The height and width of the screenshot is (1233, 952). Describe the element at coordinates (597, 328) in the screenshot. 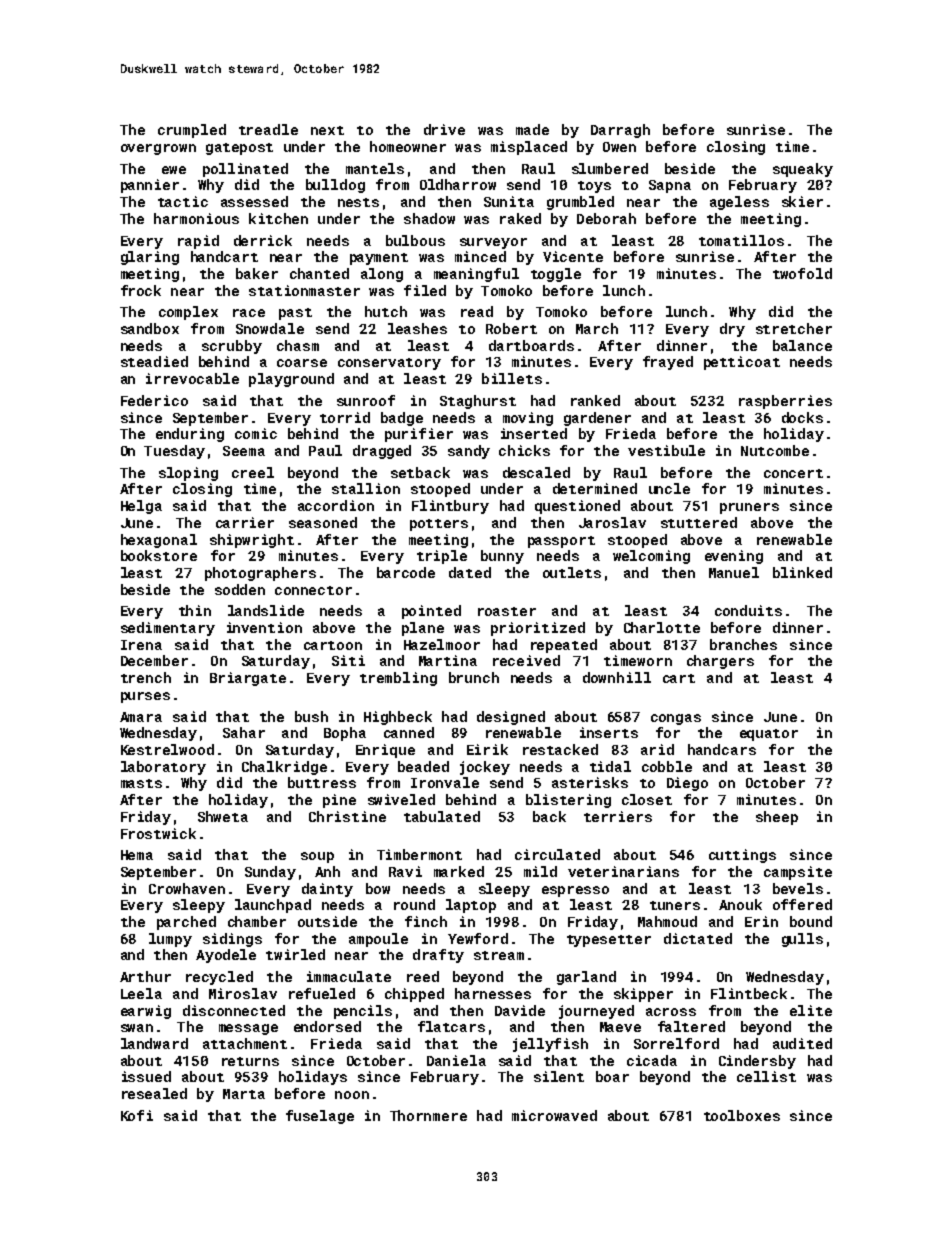

I see `March` at that location.
